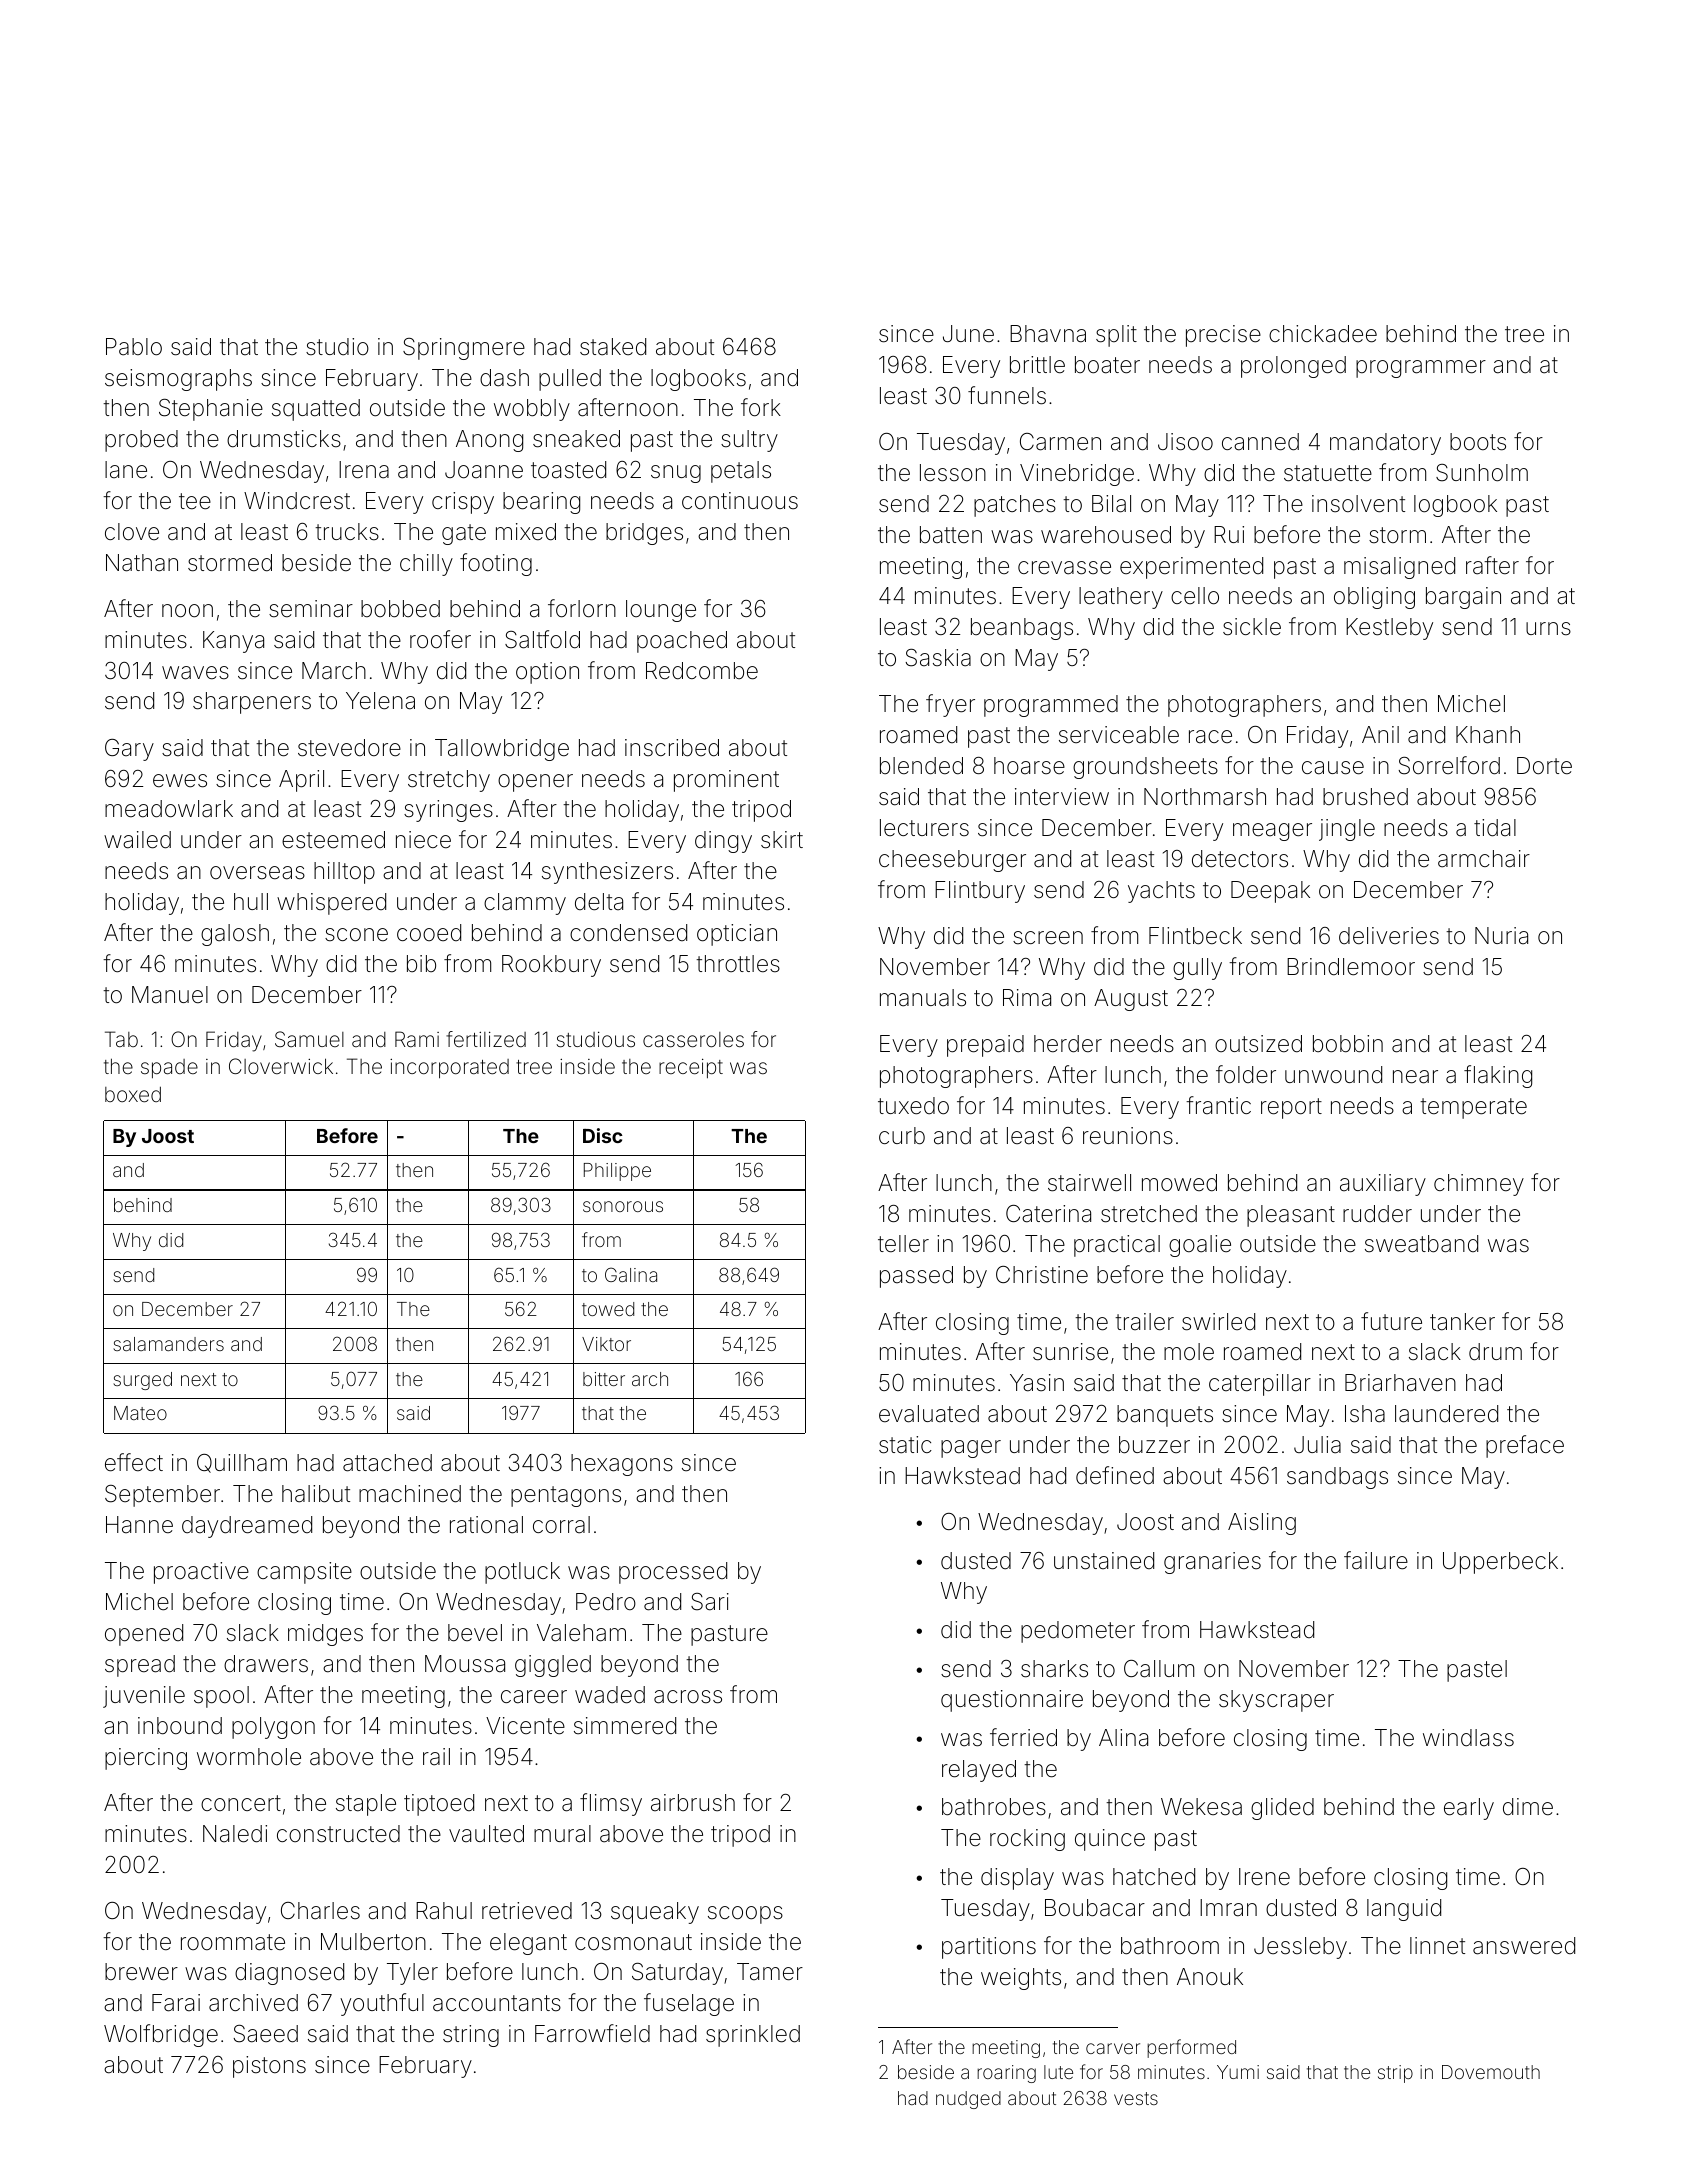 Image resolution: width=1683 pixels, height=2178 pixels. I want to click on sonorous, so click(623, 1206).
